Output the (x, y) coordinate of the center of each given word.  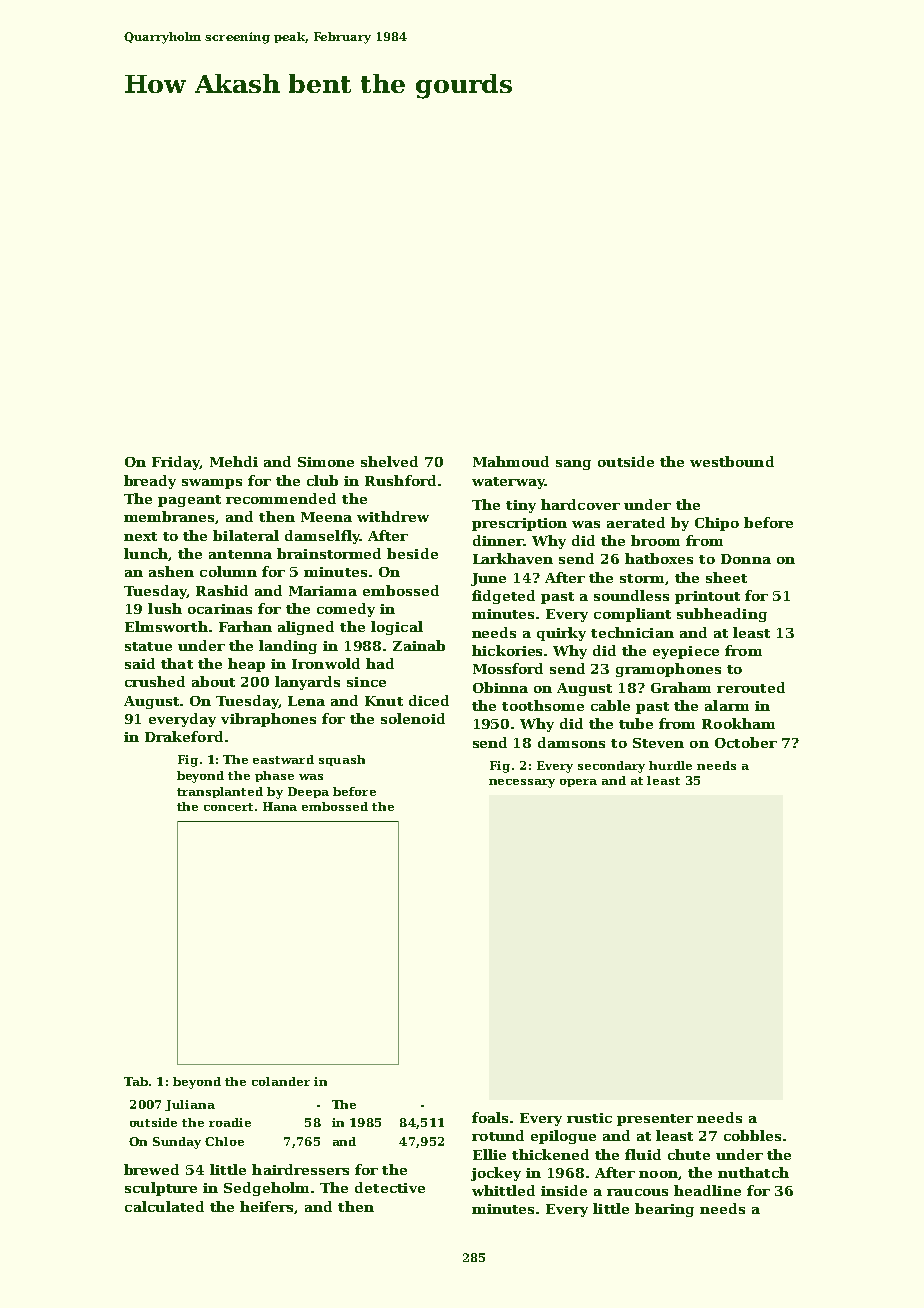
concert (228, 807)
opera (578, 783)
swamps (212, 484)
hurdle (670, 765)
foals (490, 1117)
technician (632, 632)
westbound (732, 461)
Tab (136, 1081)
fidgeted (503, 597)
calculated (164, 1206)
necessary (522, 783)
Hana (280, 806)
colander (281, 1081)
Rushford (400, 480)
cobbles (752, 1135)
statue (148, 646)
